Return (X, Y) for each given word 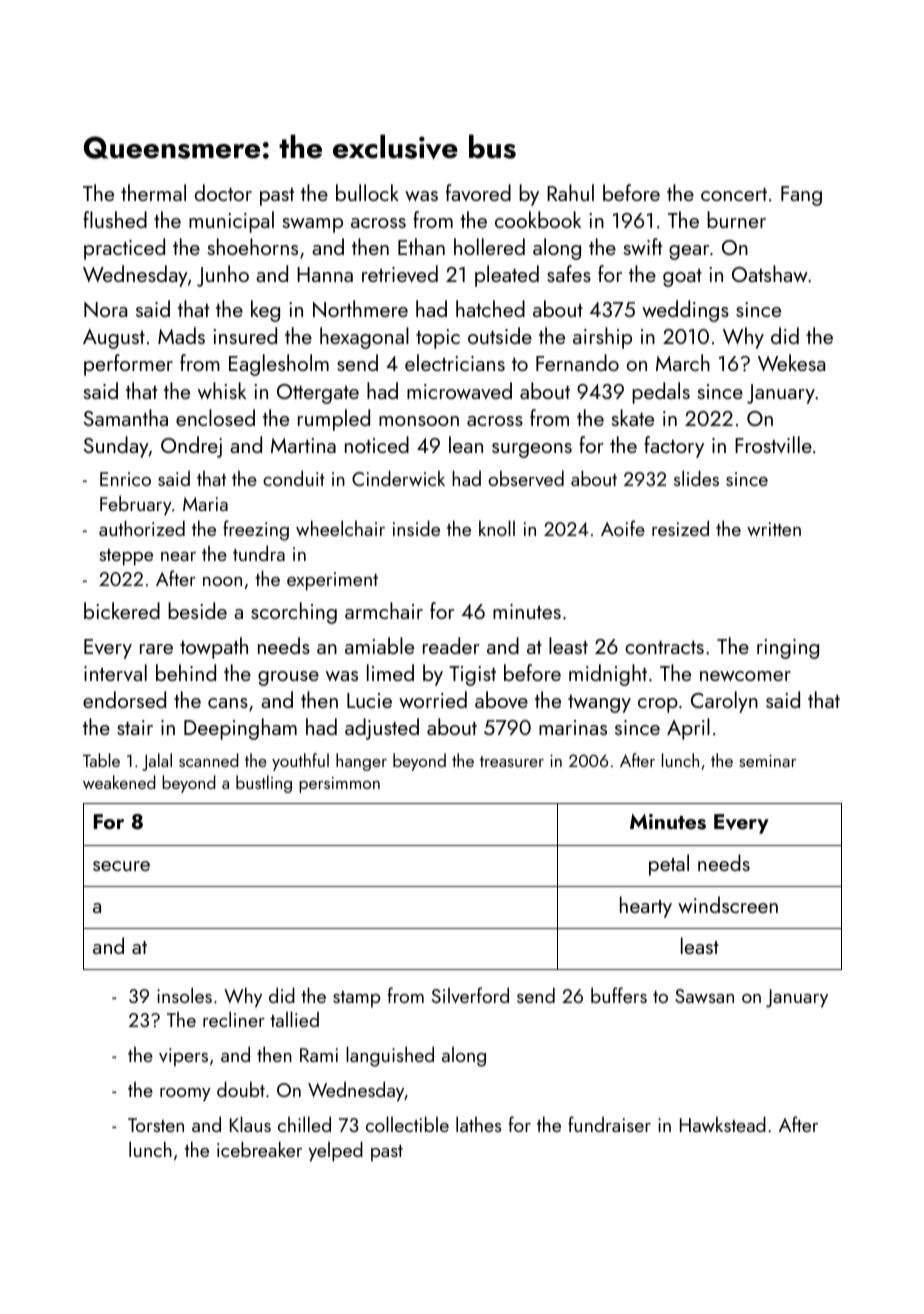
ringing (788, 649)
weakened (119, 782)
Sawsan (704, 996)
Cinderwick (398, 478)
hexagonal (364, 338)
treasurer (512, 761)
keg (265, 311)
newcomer (745, 676)
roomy (185, 1095)
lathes (479, 1124)
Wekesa (791, 362)
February (136, 505)
